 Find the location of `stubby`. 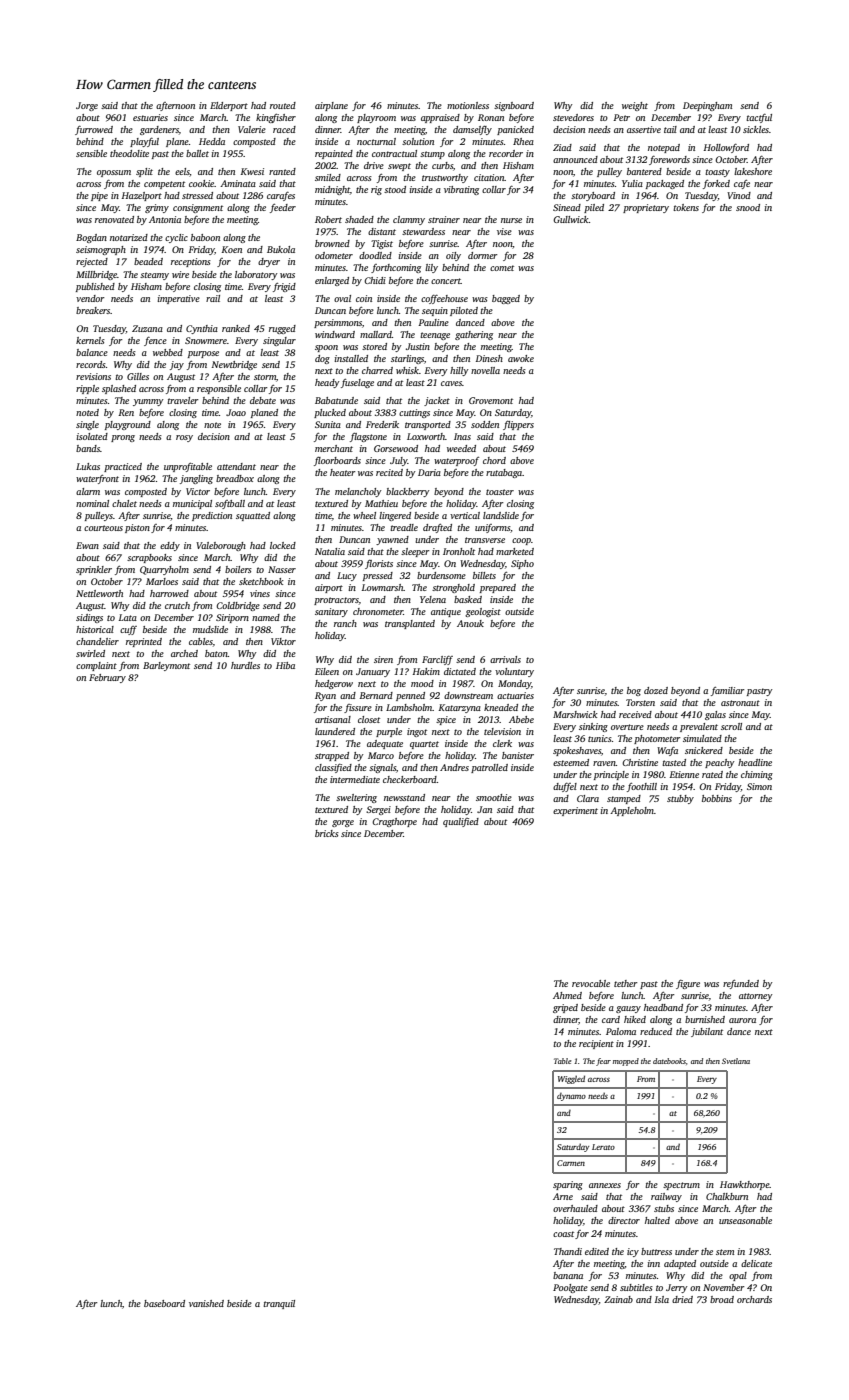

stubby is located at coordinates (680, 799).
